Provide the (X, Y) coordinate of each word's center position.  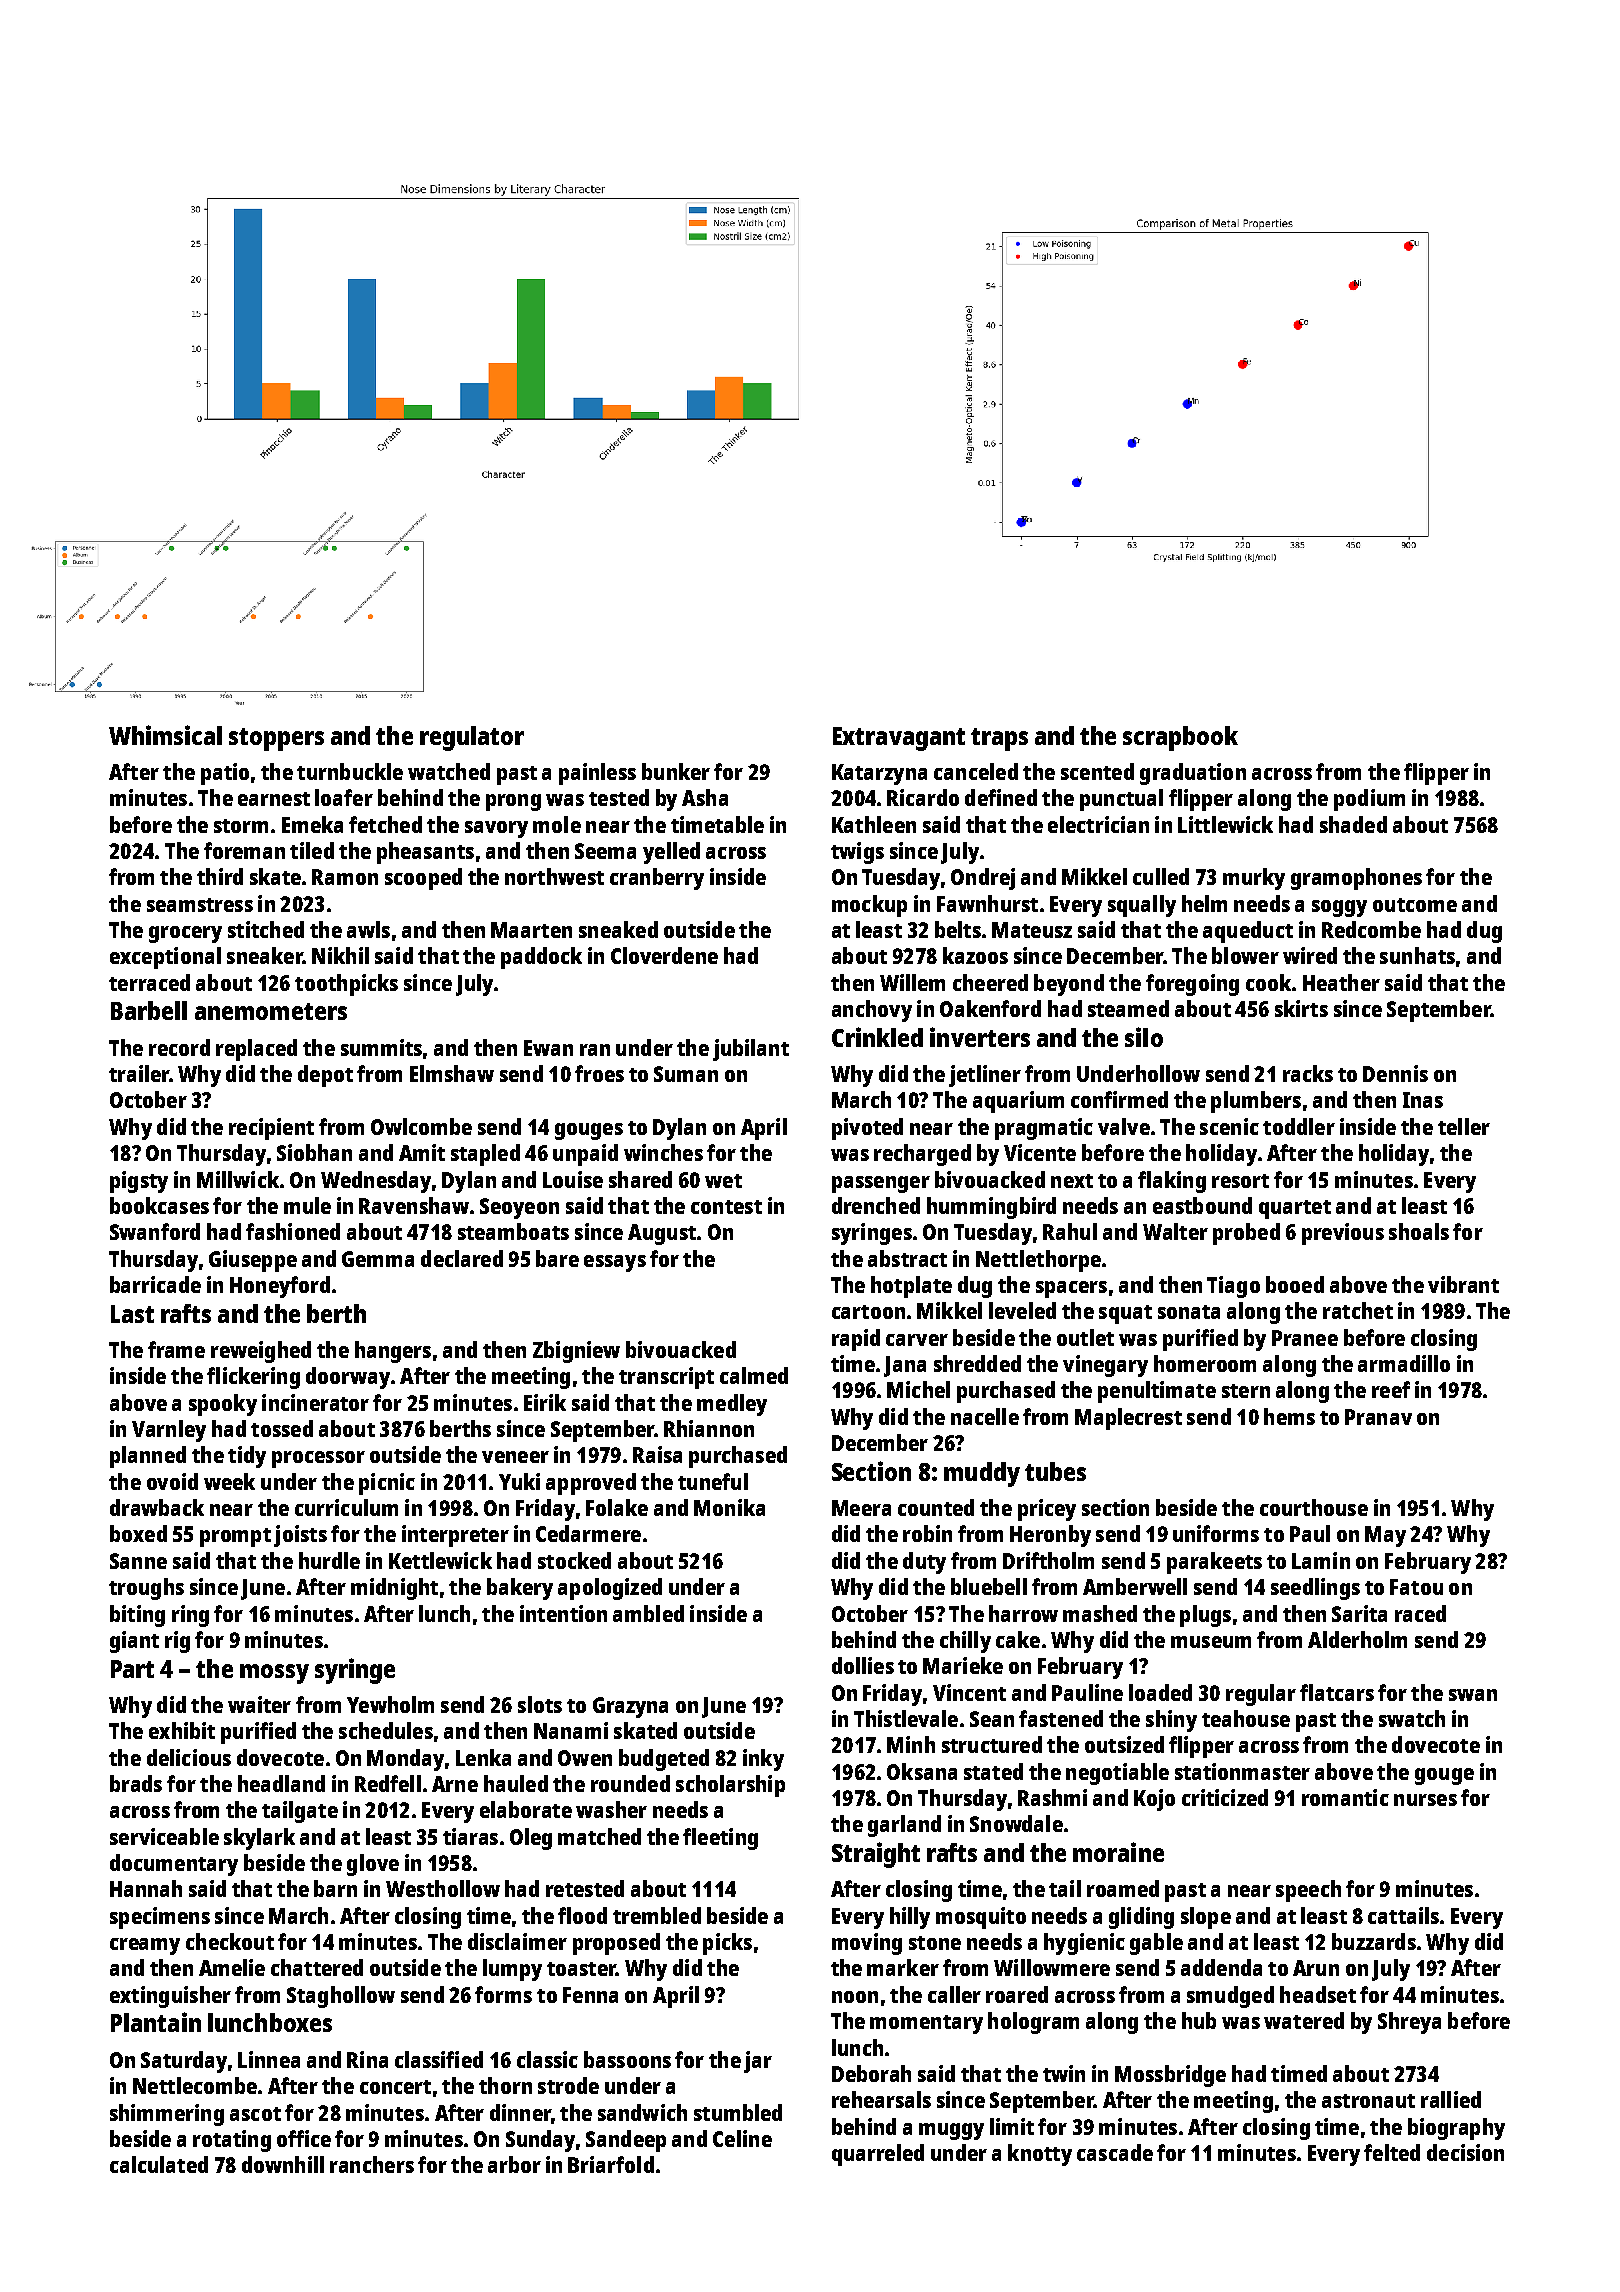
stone (935, 1943)
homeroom (1205, 1363)
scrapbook (1180, 738)
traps (999, 739)
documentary (174, 1865)
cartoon (868, 1312)
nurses (1425, 1800)
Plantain (156, 2022)
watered (1304, 2020)
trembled (657, 1915)
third (220, 876)
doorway (348, 1378)
